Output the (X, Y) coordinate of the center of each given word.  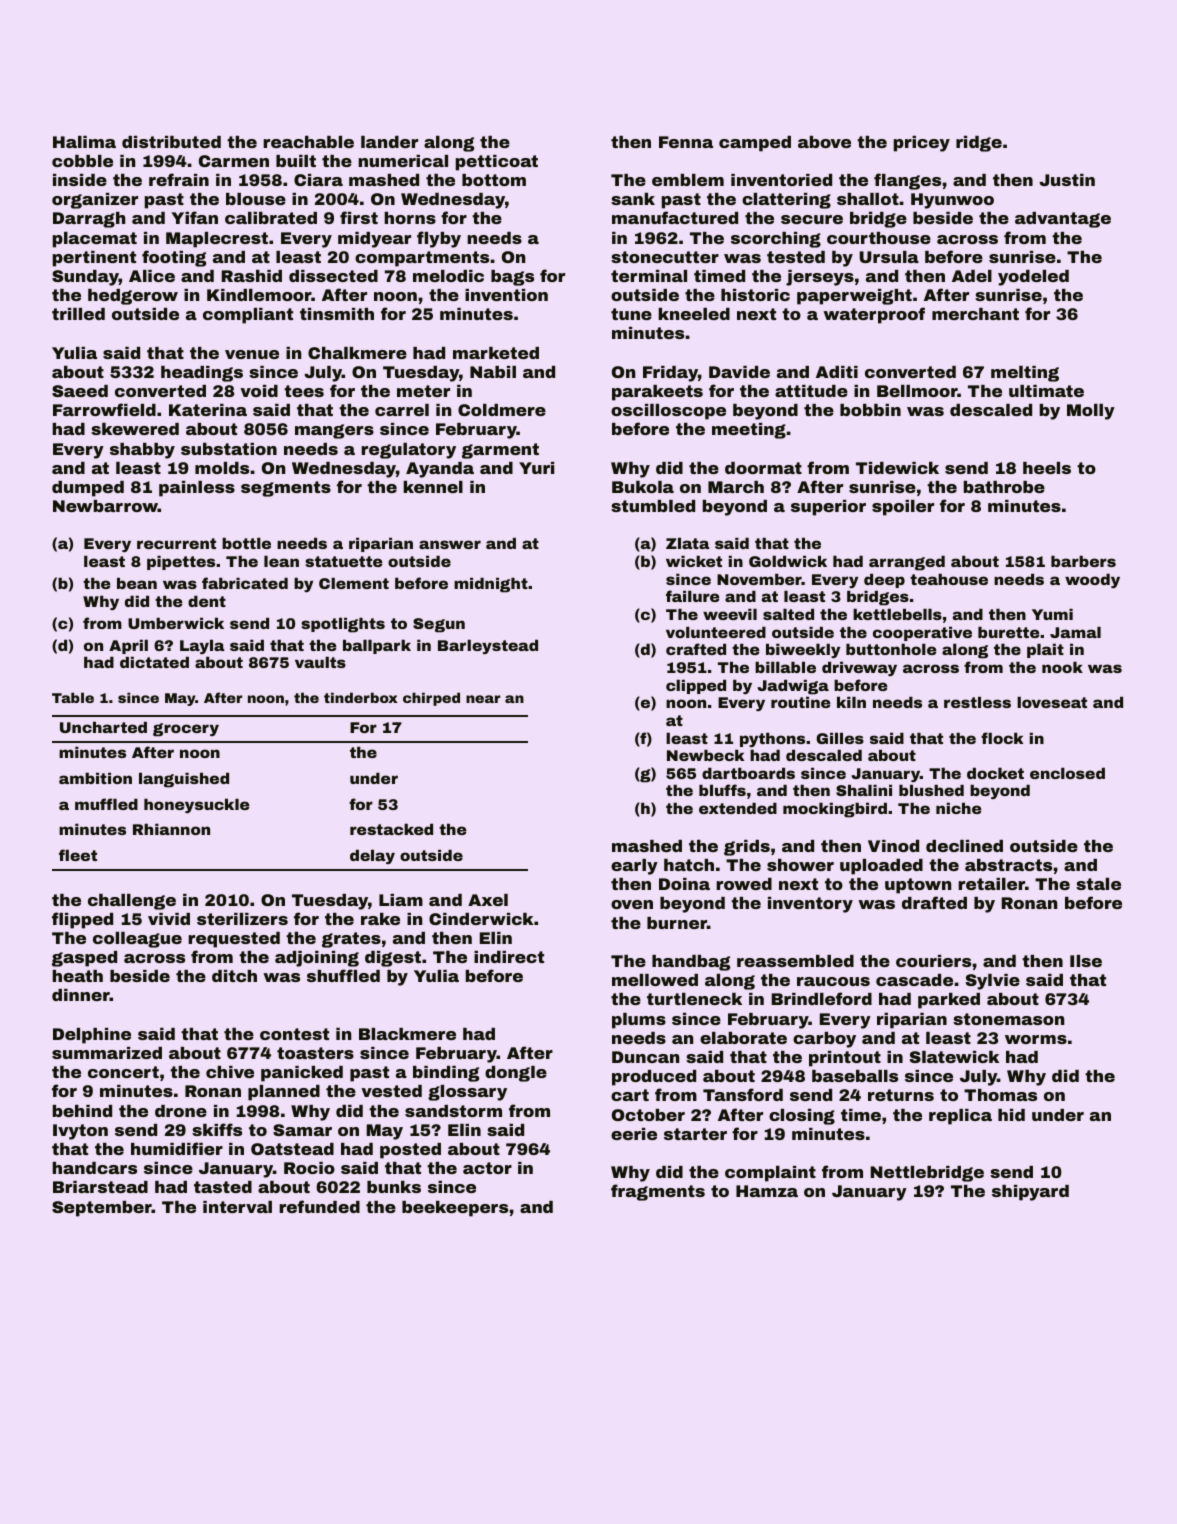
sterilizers (242, 919)
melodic (448, 276)
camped (755, 144)
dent (207, 601)
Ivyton (80, 1132)
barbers (1083, 561)
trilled (78, 314)
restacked (391, 829)
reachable (308, 142)
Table (73, 697)
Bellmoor (917, 391)
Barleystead (488, 647)
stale (1098, 884)
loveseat (1052, 702)
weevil (730, 614)
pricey (922, 144)
